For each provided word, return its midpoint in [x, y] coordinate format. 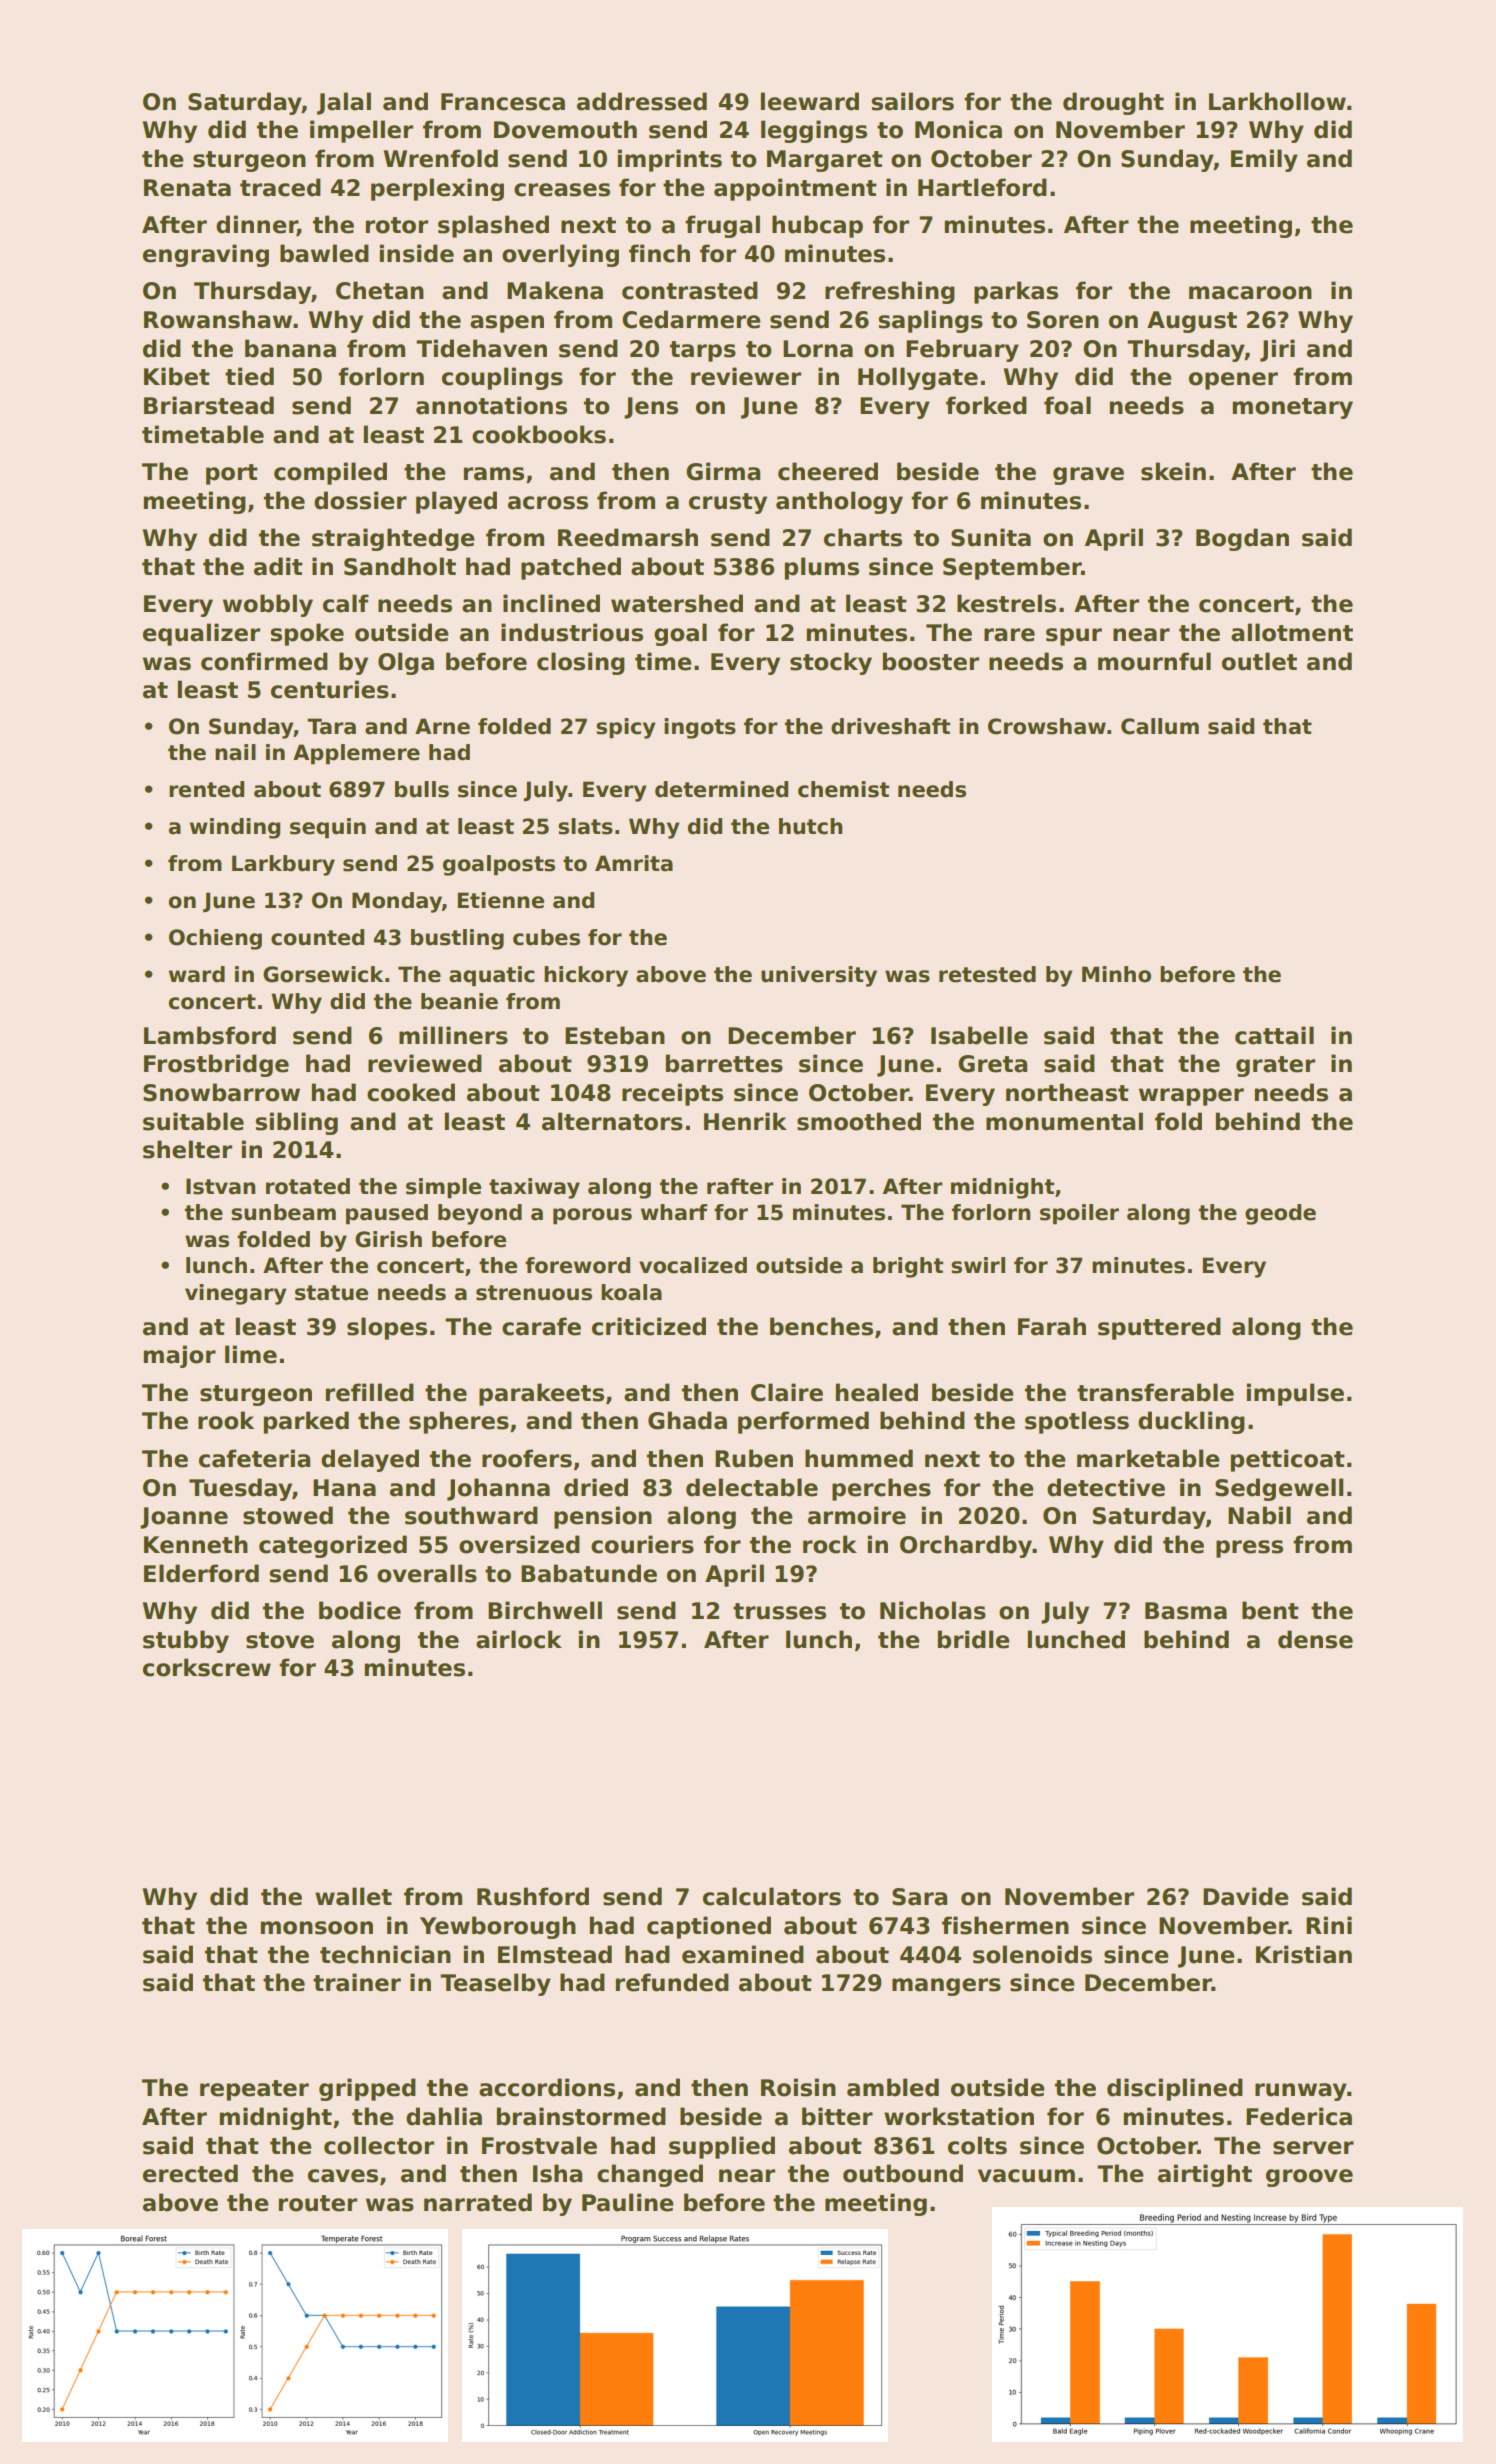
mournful [1154, 661]
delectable [752, 1487]
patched [571, 568]
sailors [912, 101]
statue [331, 1293]
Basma [1186, 1611]
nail [235, 752]
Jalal [344, 103]
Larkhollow [1277, 101]
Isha [557, 2173]
